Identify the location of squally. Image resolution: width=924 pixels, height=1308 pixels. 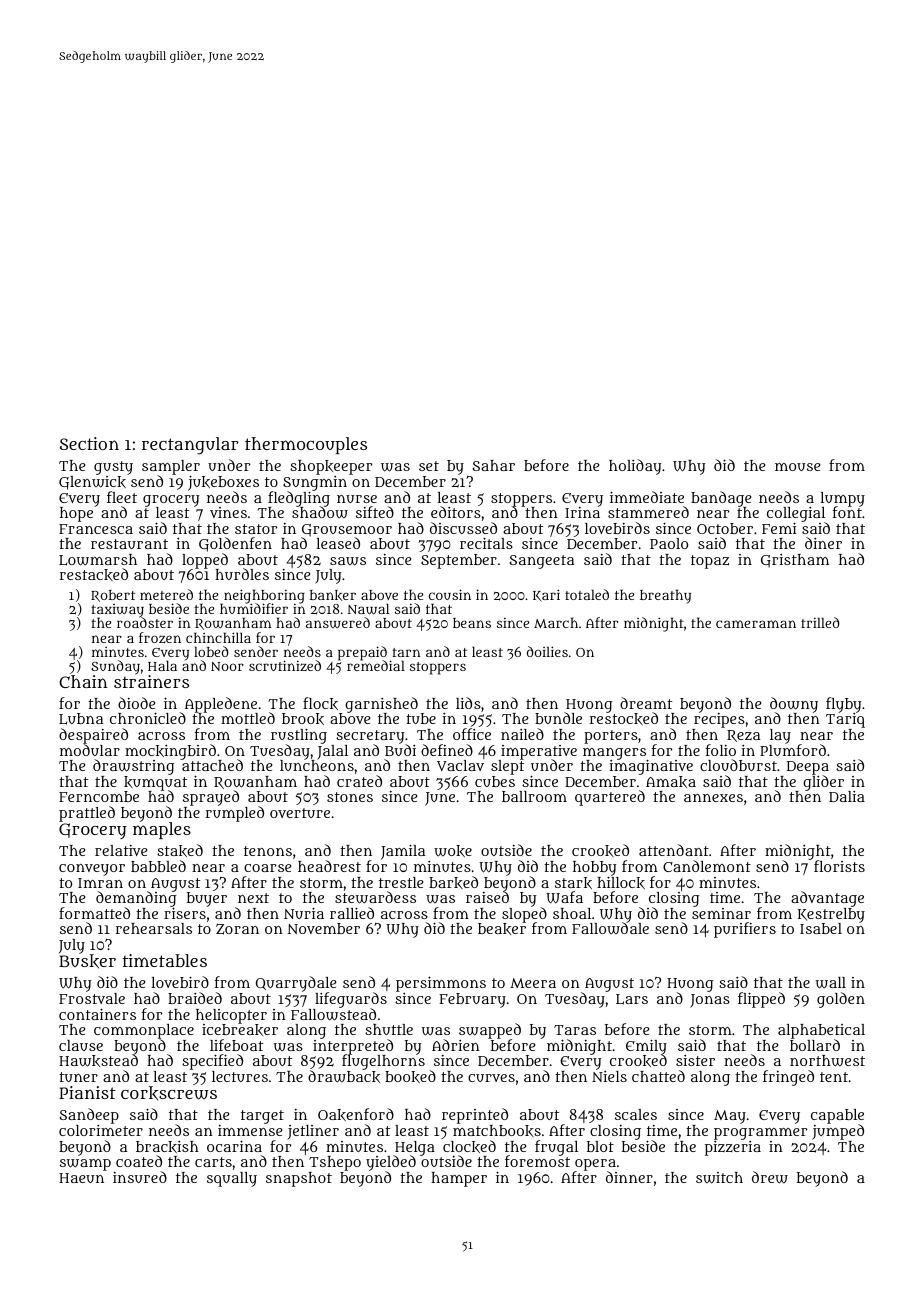
(232, 1179).
